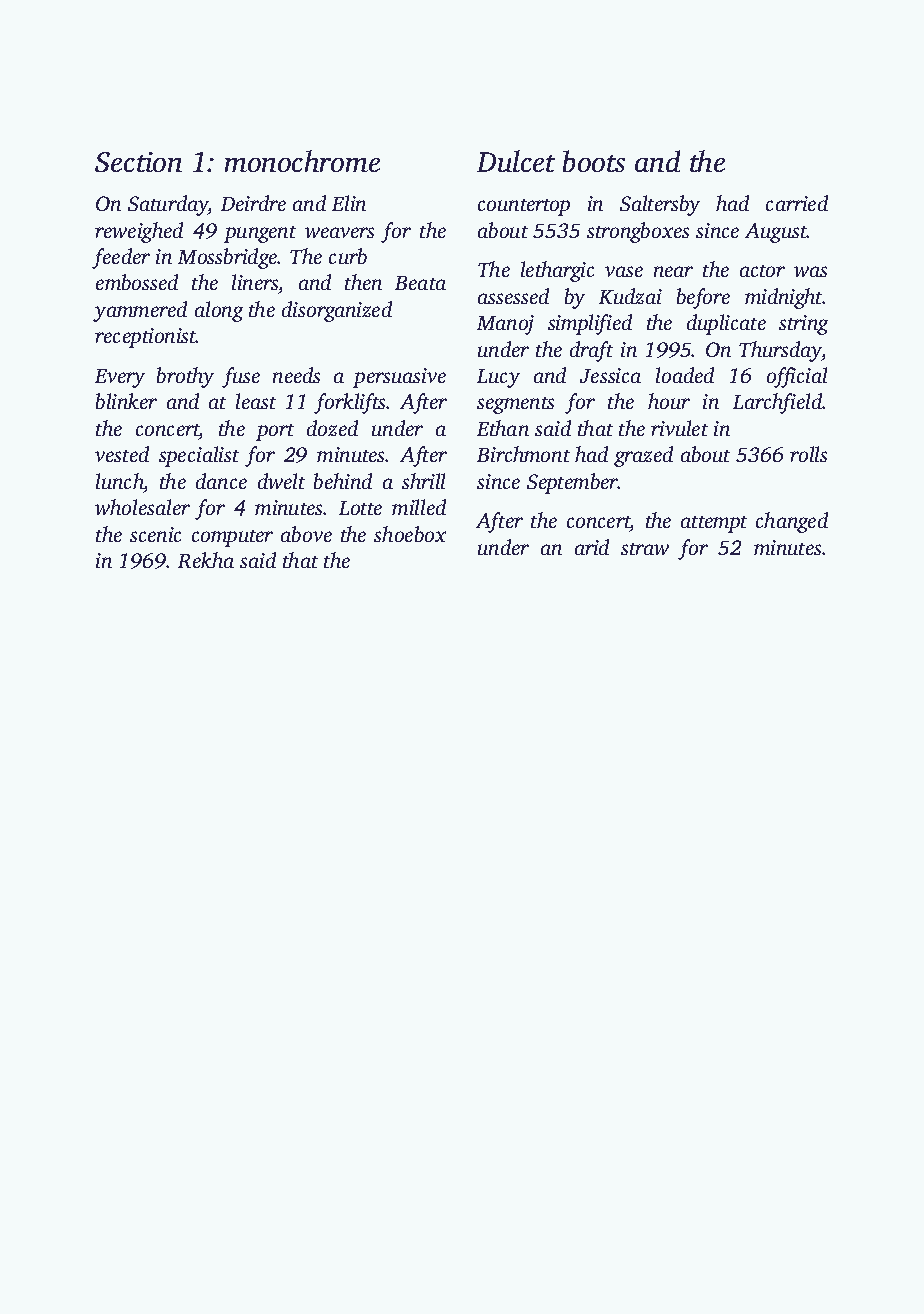 The image size is (924, 1314). I want to click on shoebox, so click(410, 534).
